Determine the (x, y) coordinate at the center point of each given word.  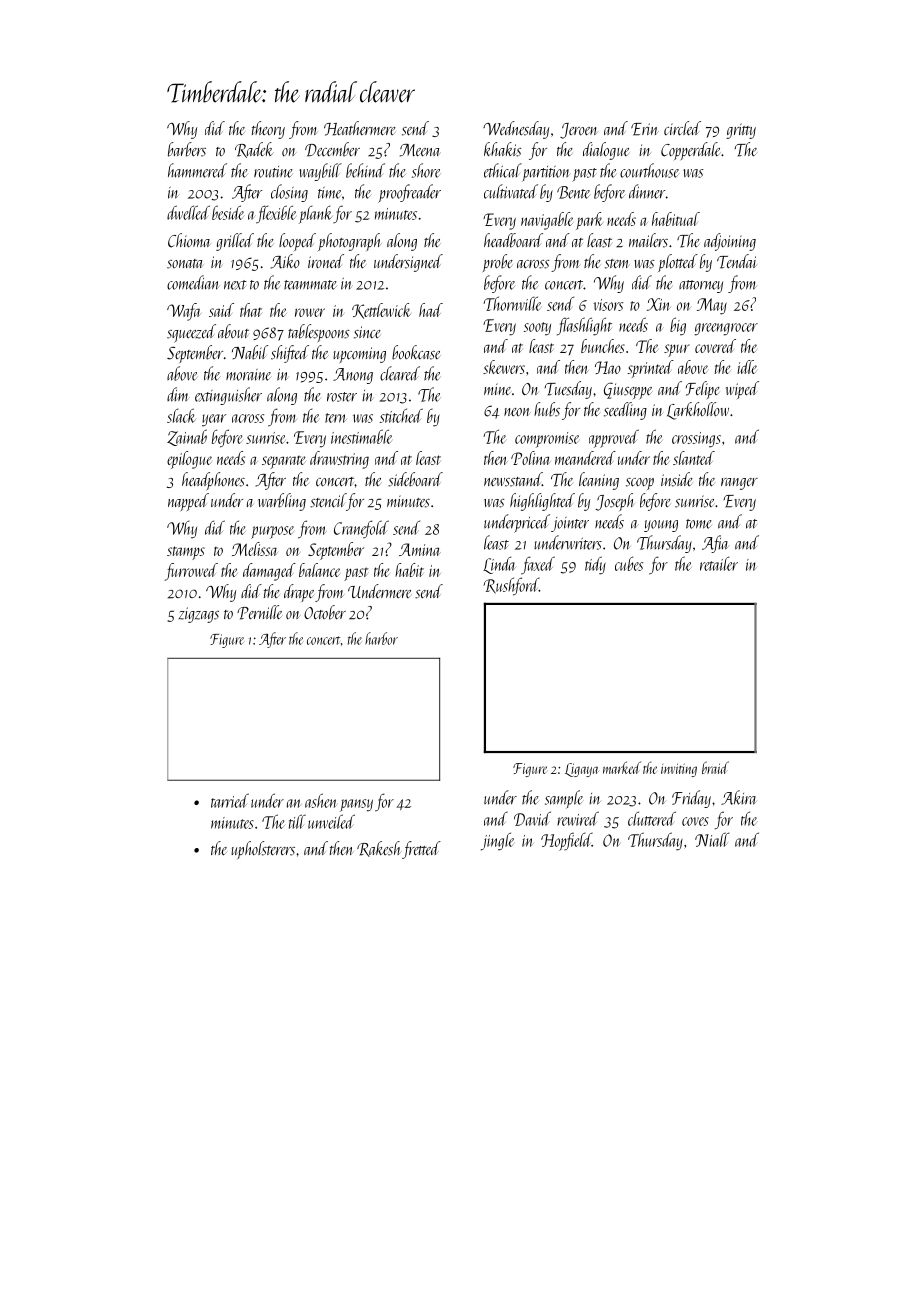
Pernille (260, 612)
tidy (595, 565)
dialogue (606, 151)
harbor (381, 638)
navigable (547, 221)
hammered (197, 170)
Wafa (184, 312)
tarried (230, 800)
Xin (659, 304)
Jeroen (578, 131)
